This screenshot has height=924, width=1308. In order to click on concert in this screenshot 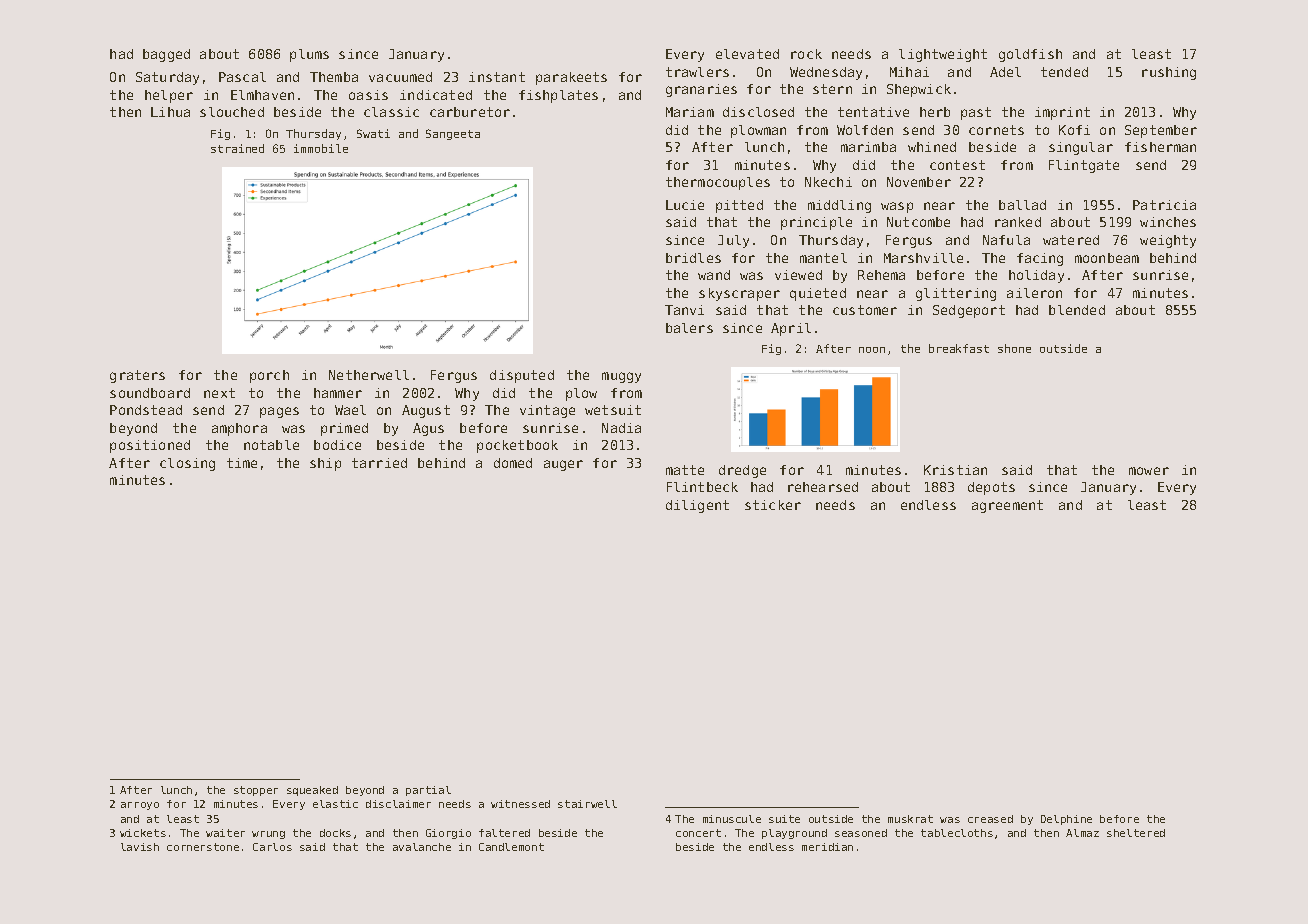, I will do `click(698, 833)`.
